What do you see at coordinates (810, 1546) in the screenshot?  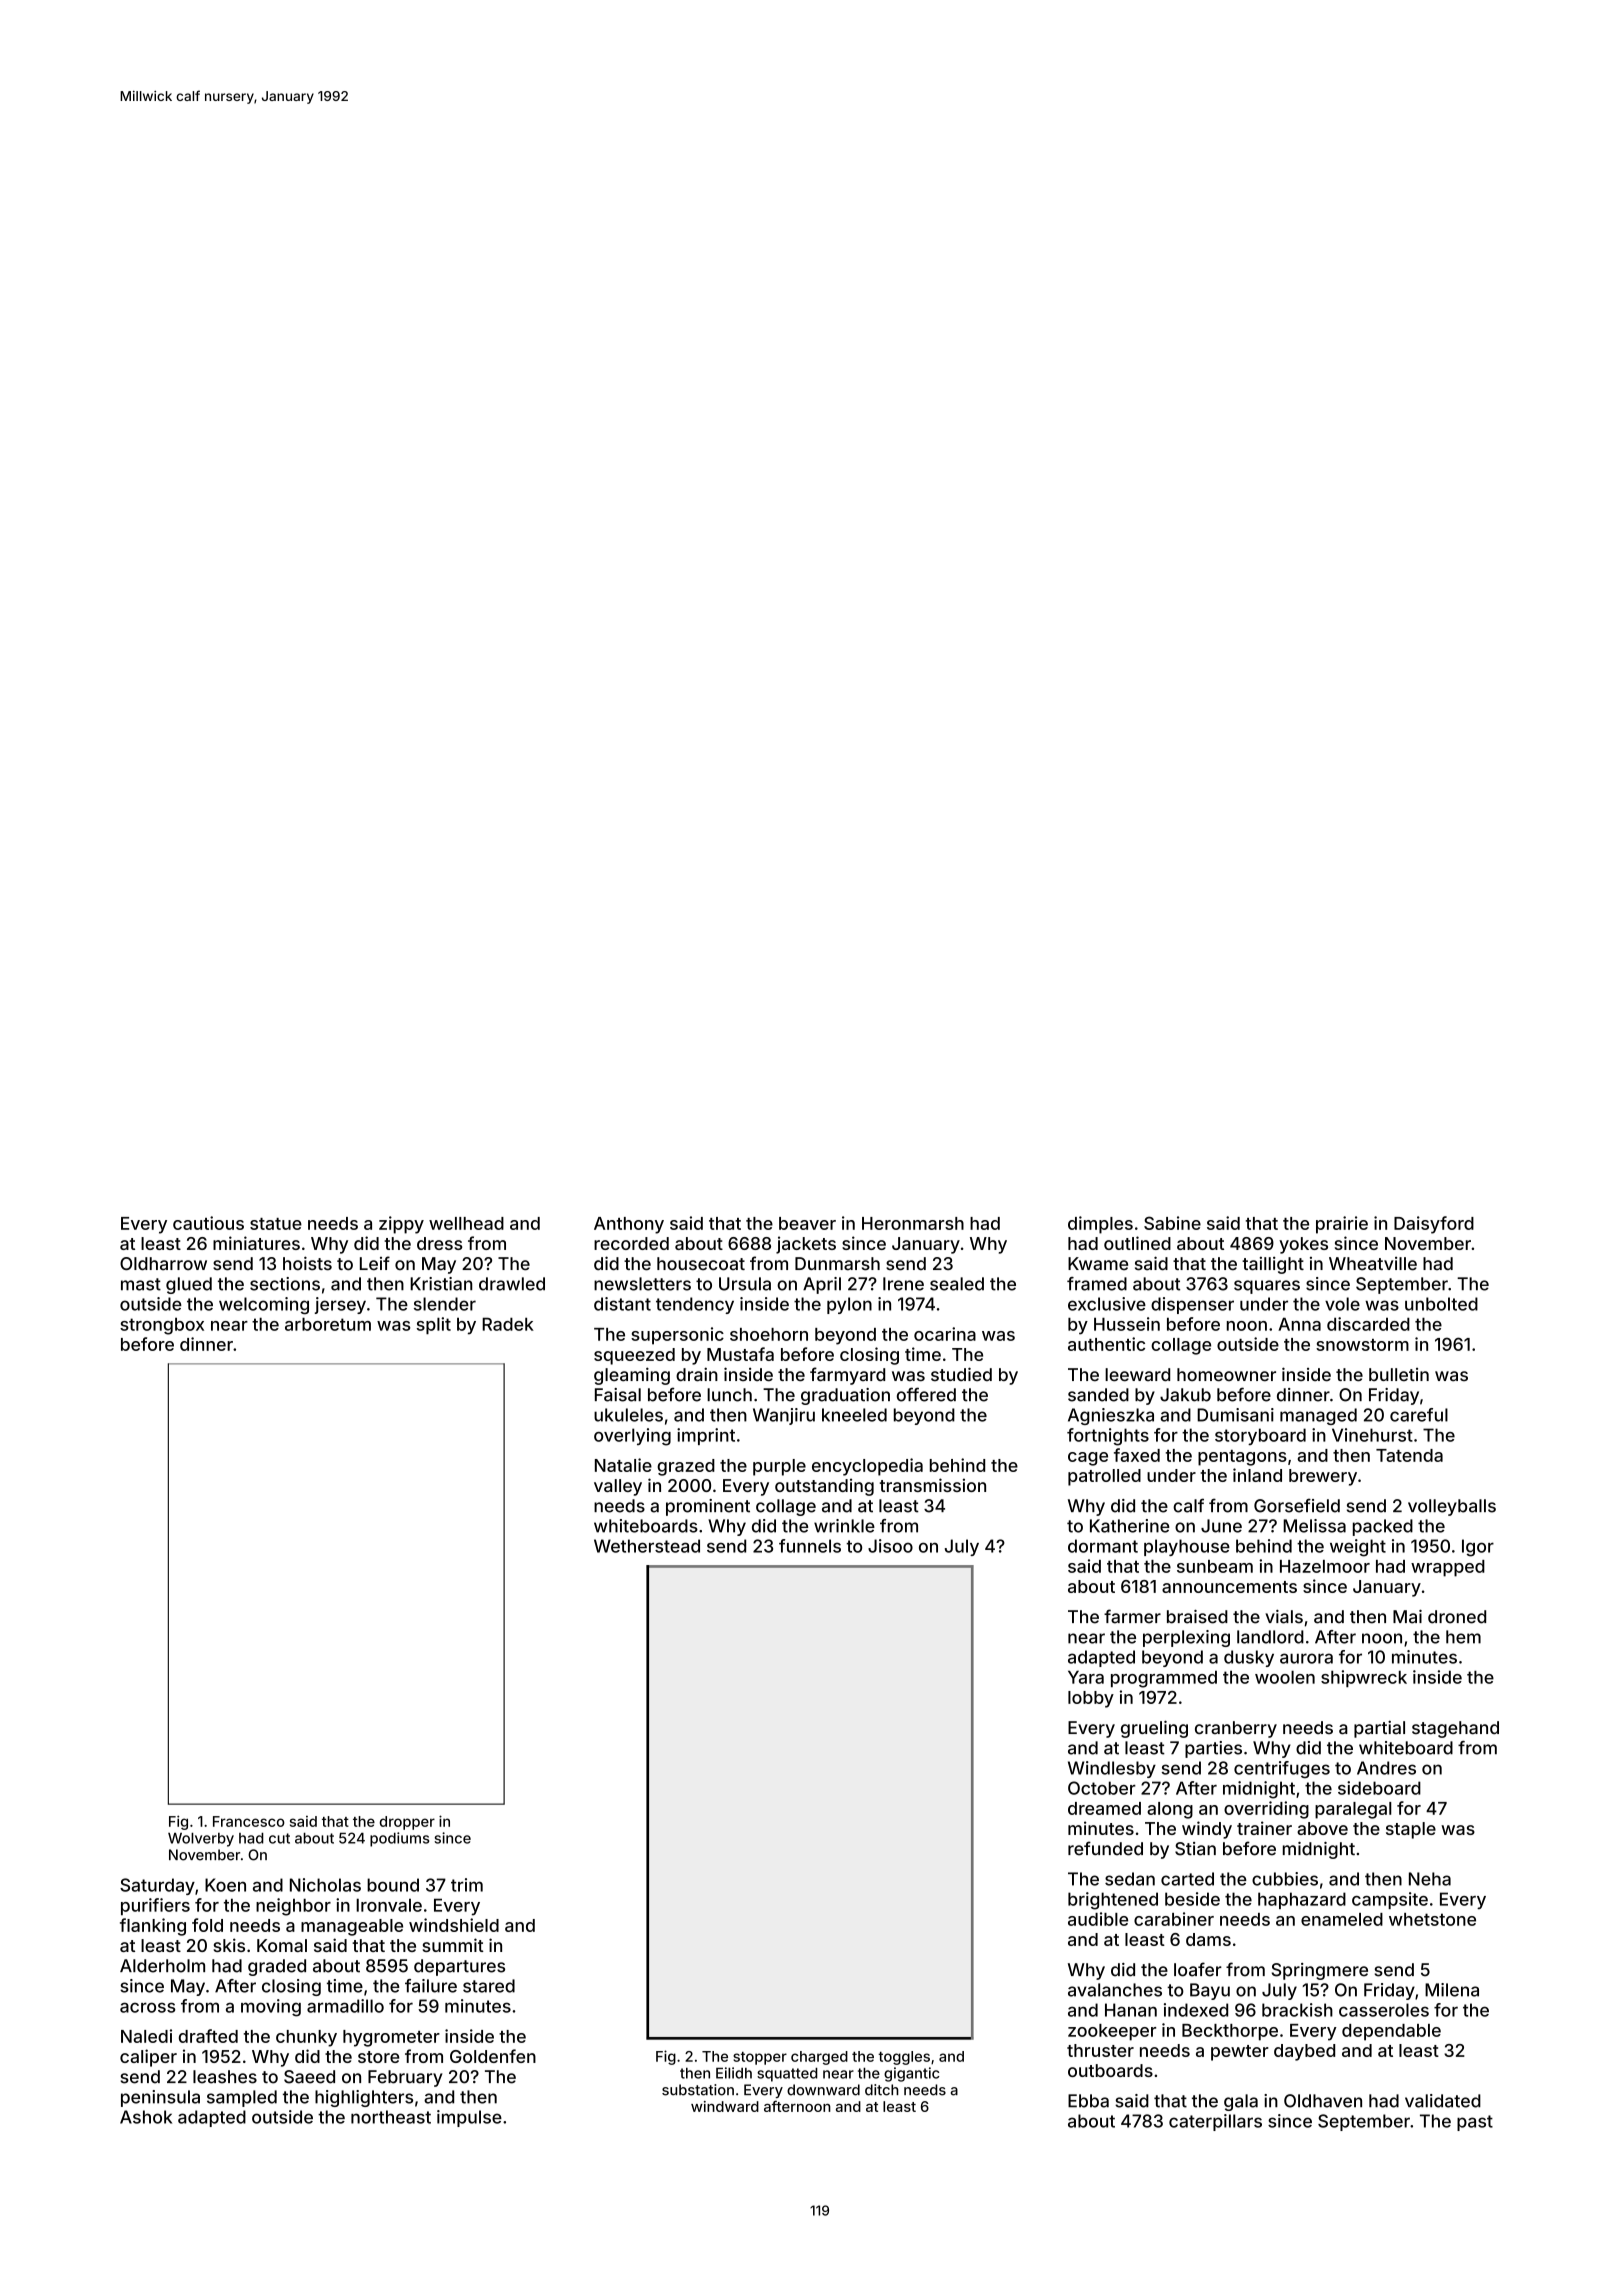 I see `funnels` at bounding box center [810, 1546].
